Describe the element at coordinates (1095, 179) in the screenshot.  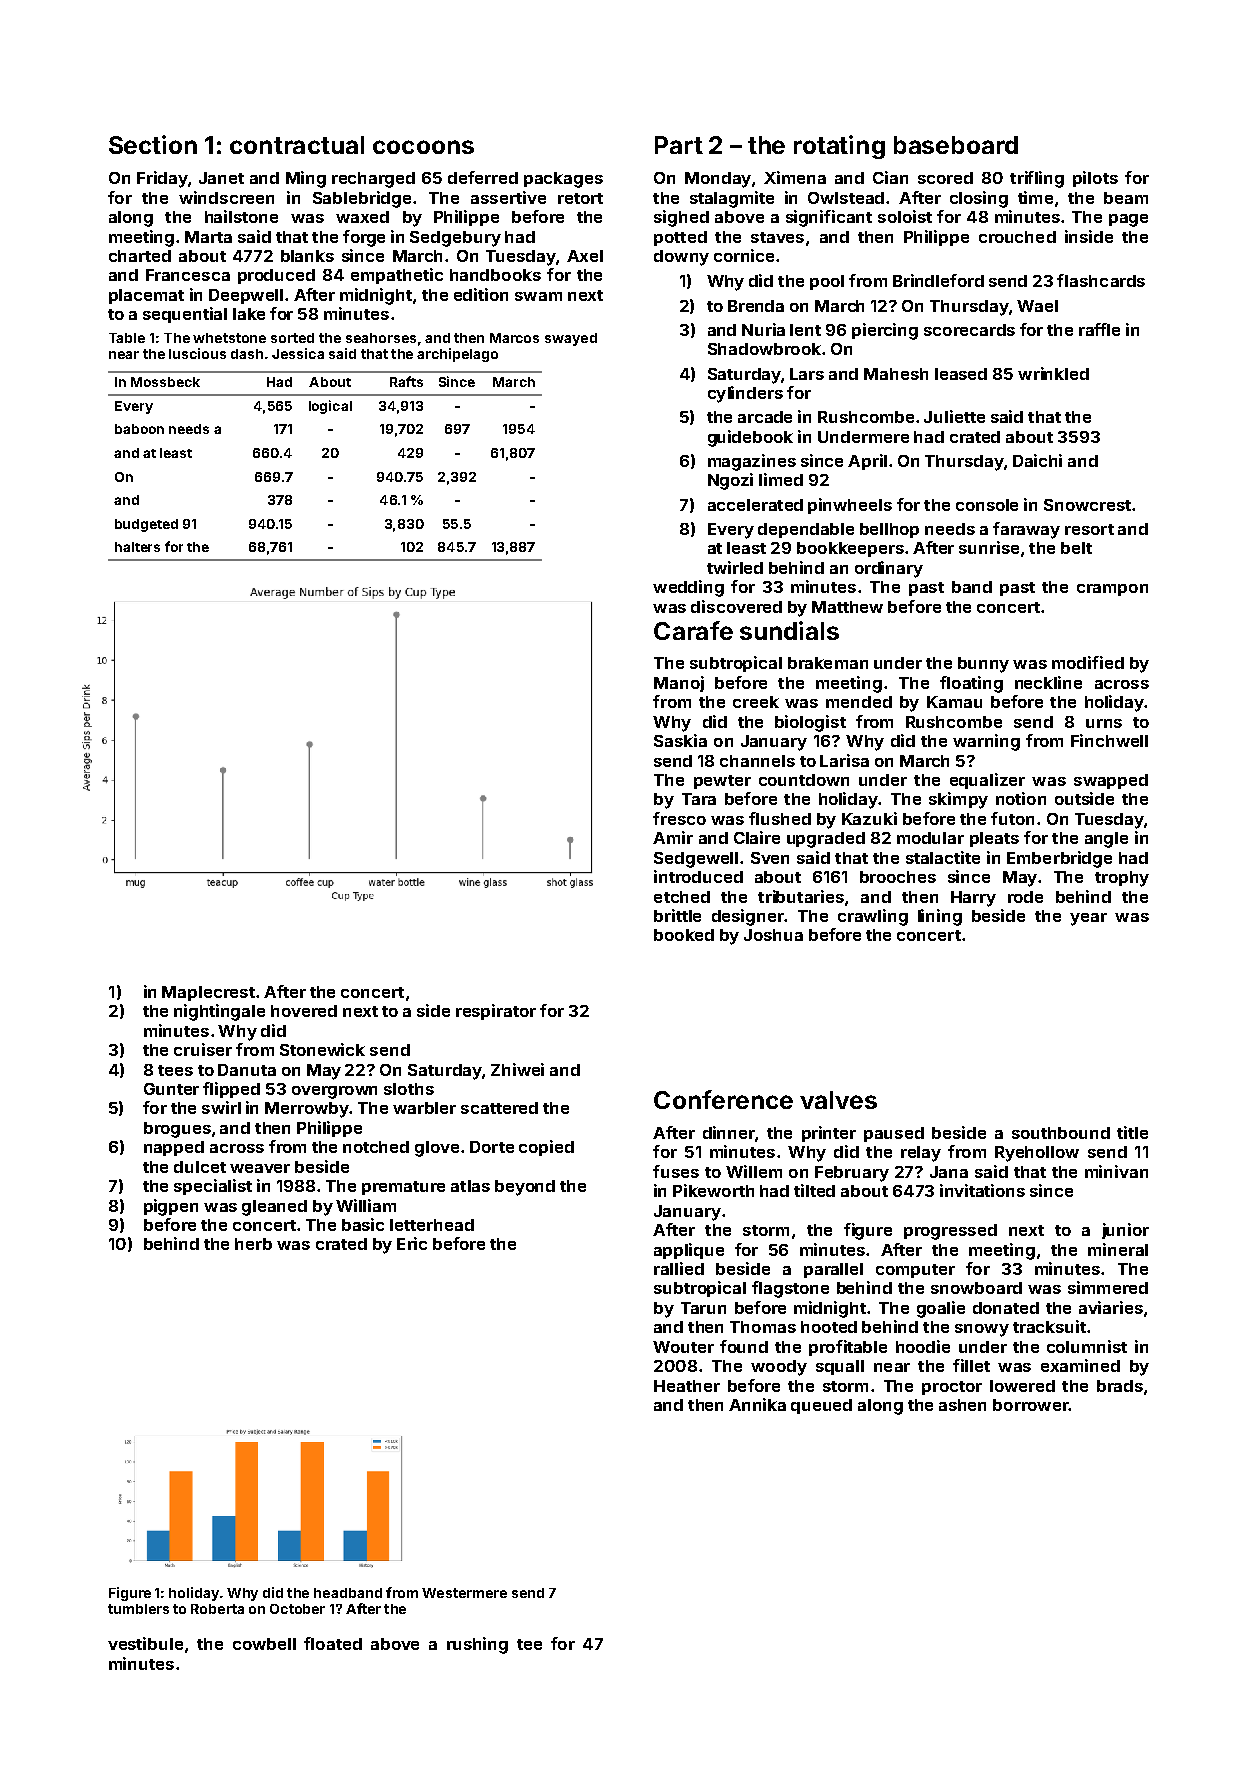
I see `pilots` at that location.
